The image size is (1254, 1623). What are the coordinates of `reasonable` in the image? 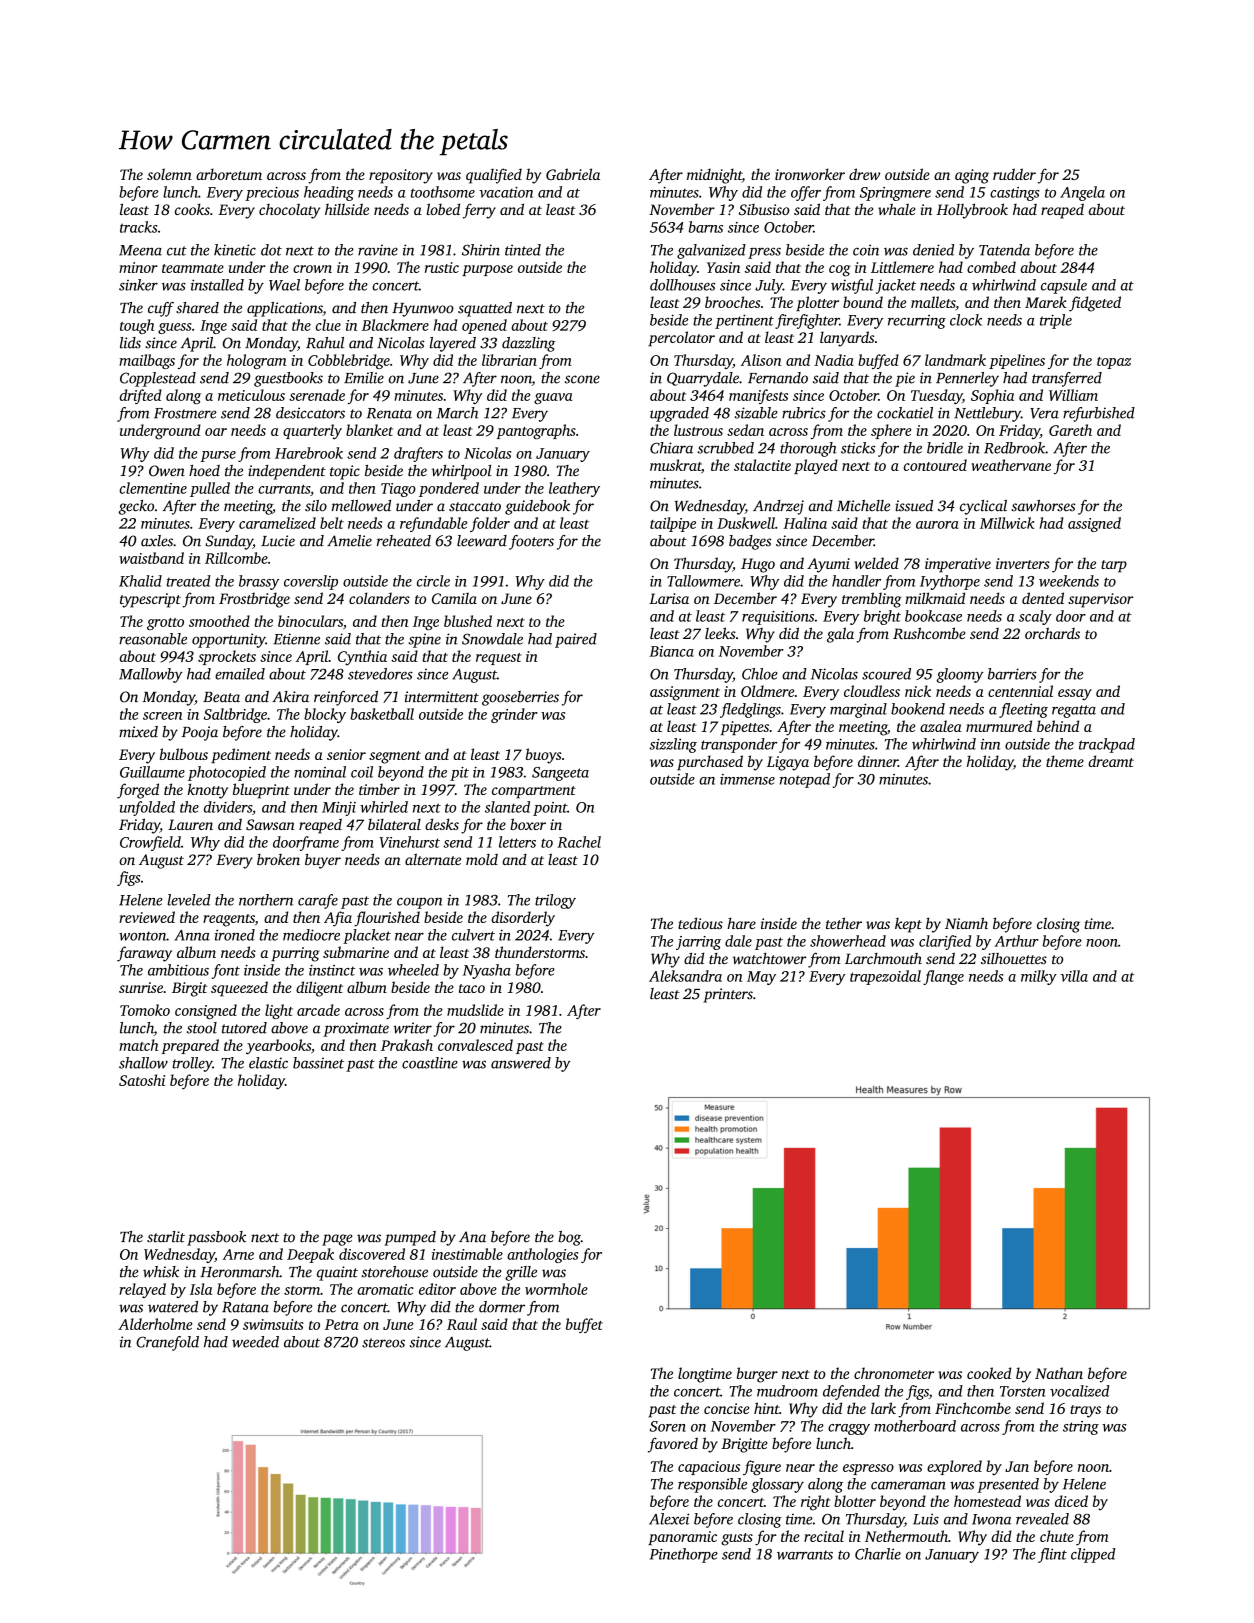 It's located at (153, 639).
